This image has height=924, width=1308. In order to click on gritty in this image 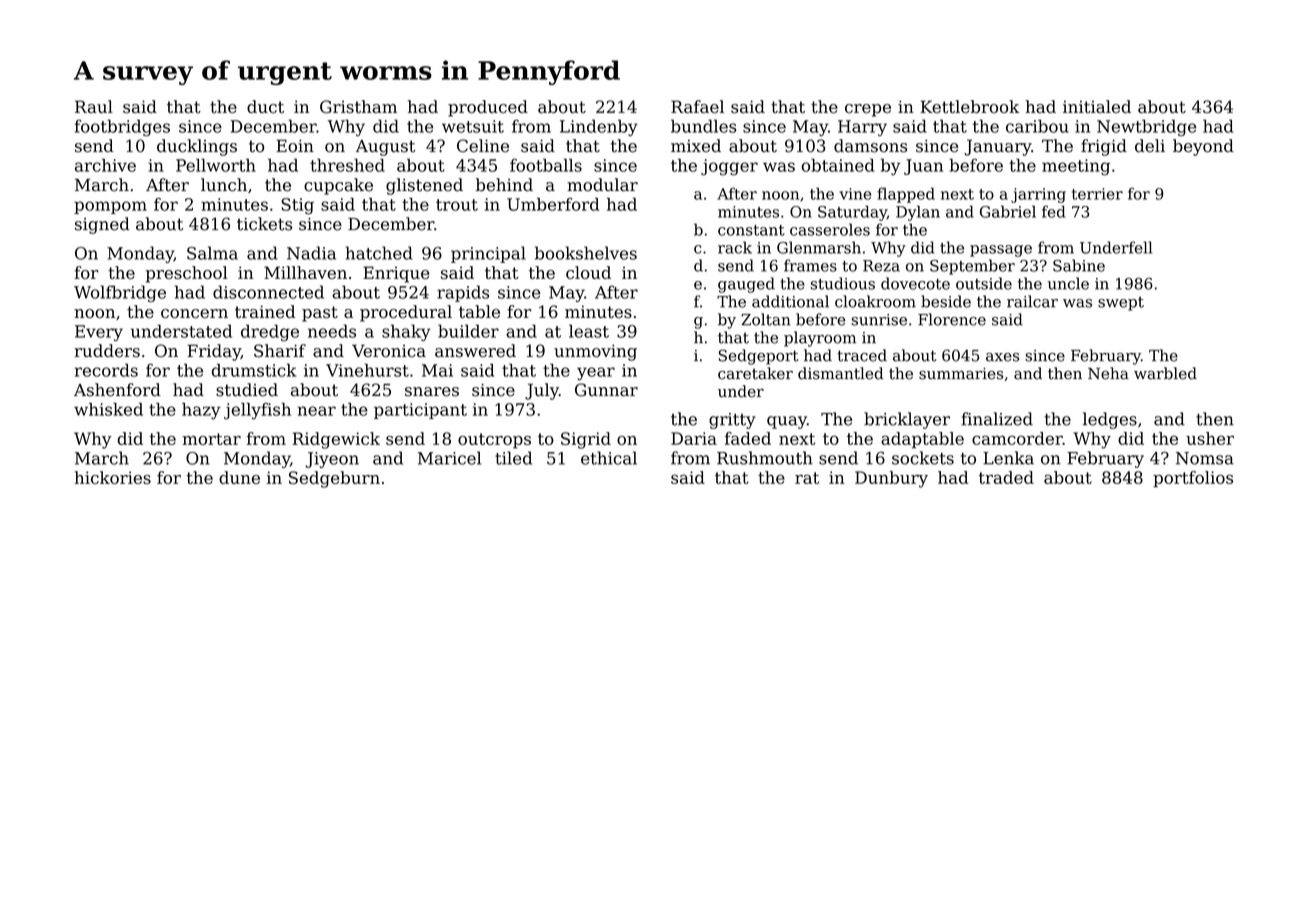, I will do `click(732, 421)`.
